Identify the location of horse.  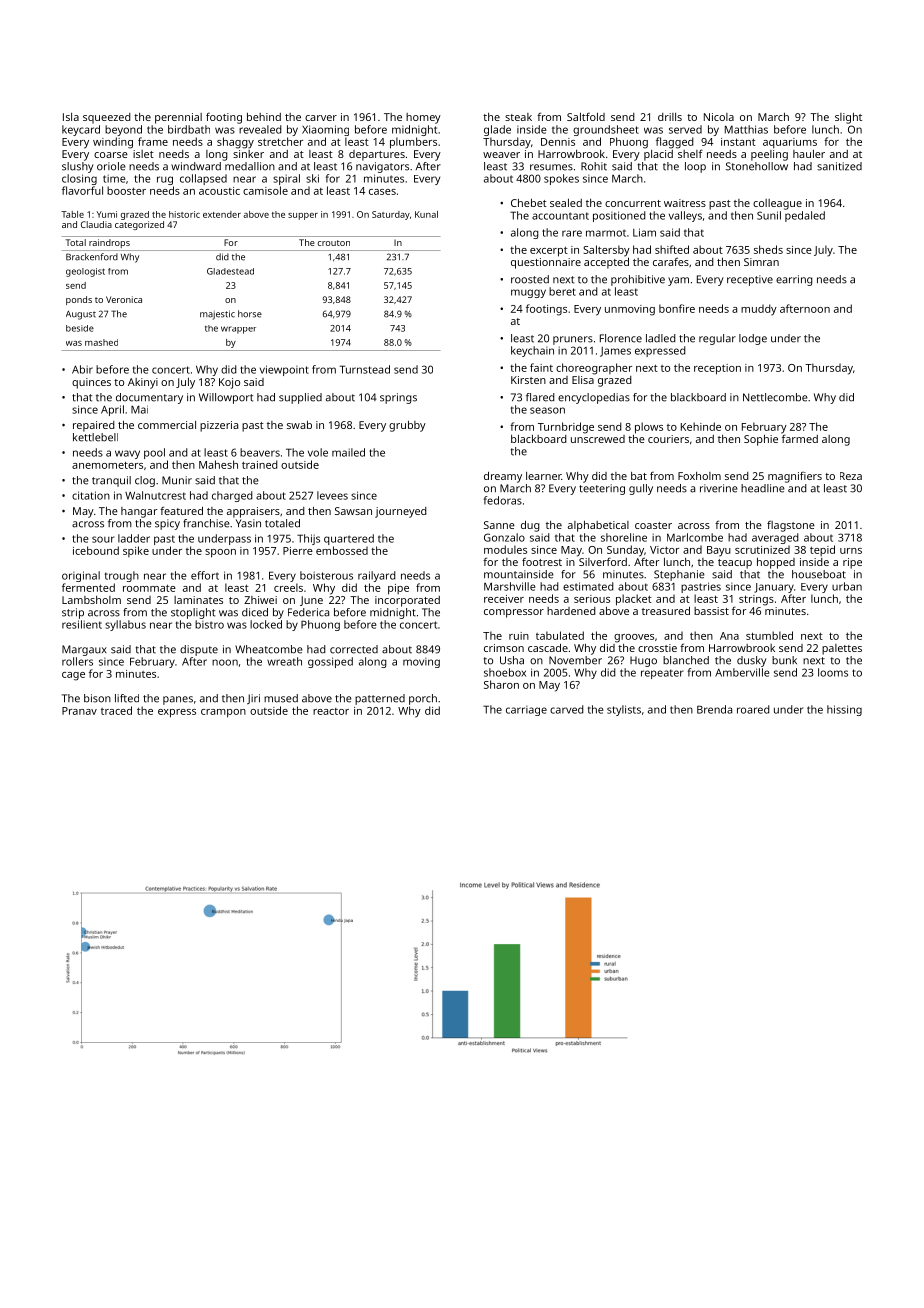
(250, 314).
